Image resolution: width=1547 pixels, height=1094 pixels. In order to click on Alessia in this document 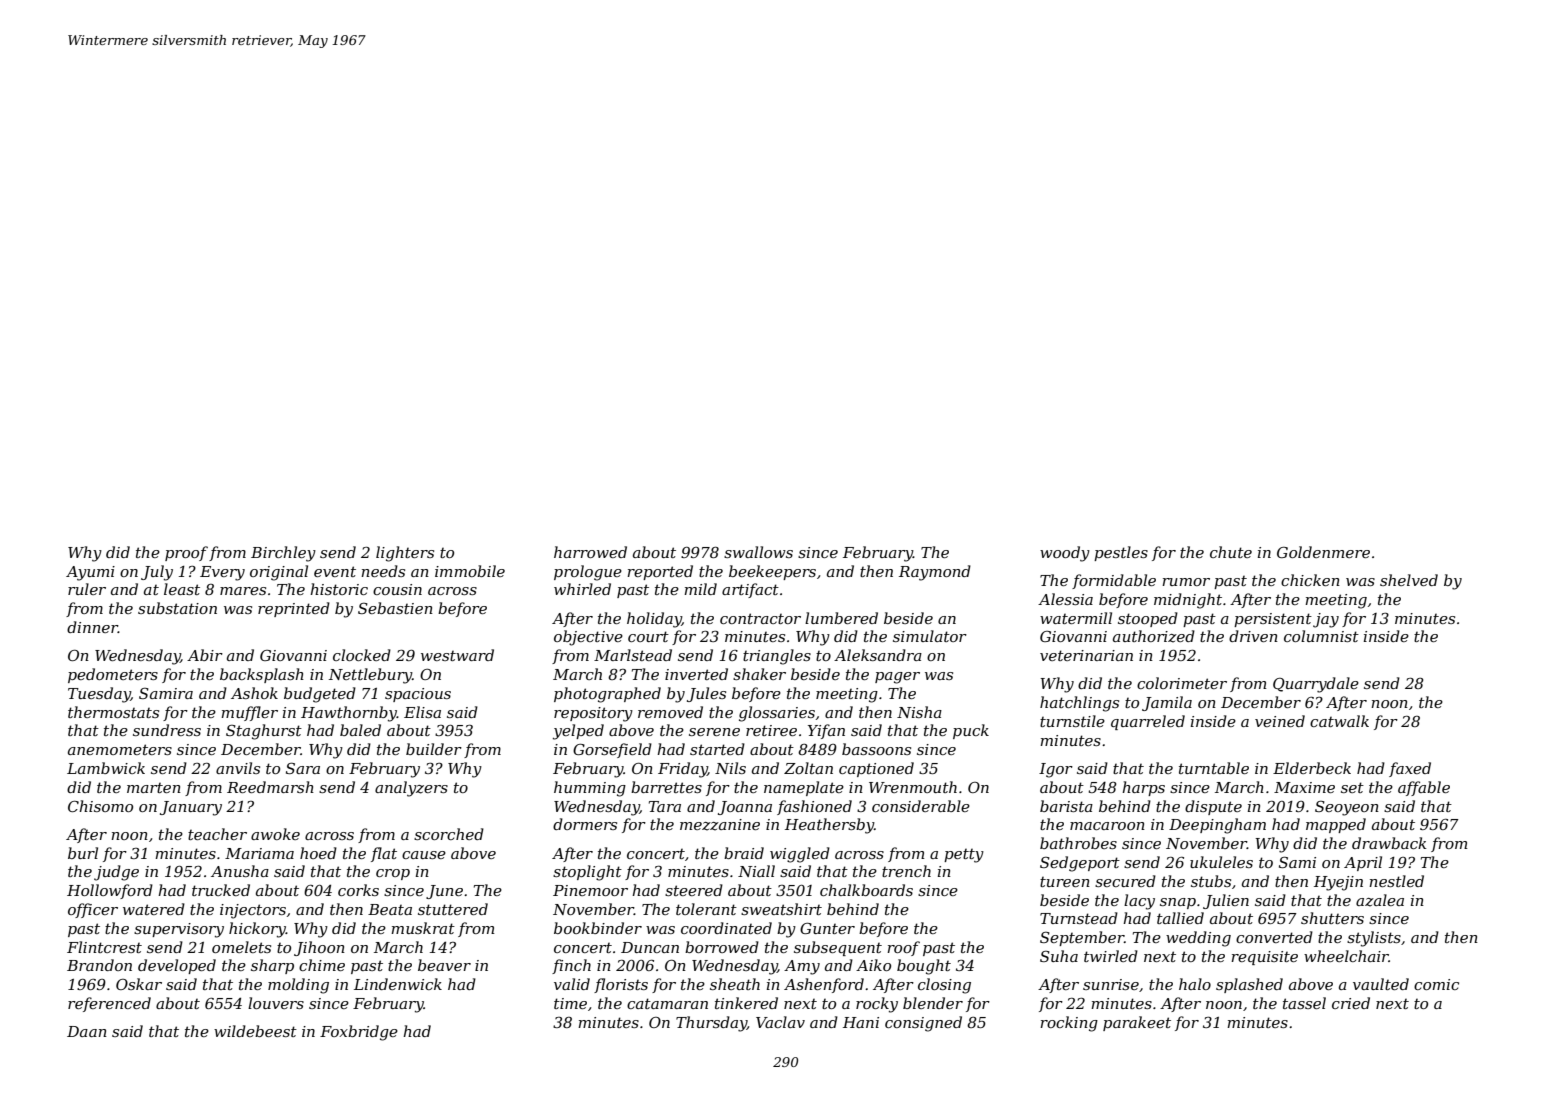, I will do `click(1065, 599)`.
